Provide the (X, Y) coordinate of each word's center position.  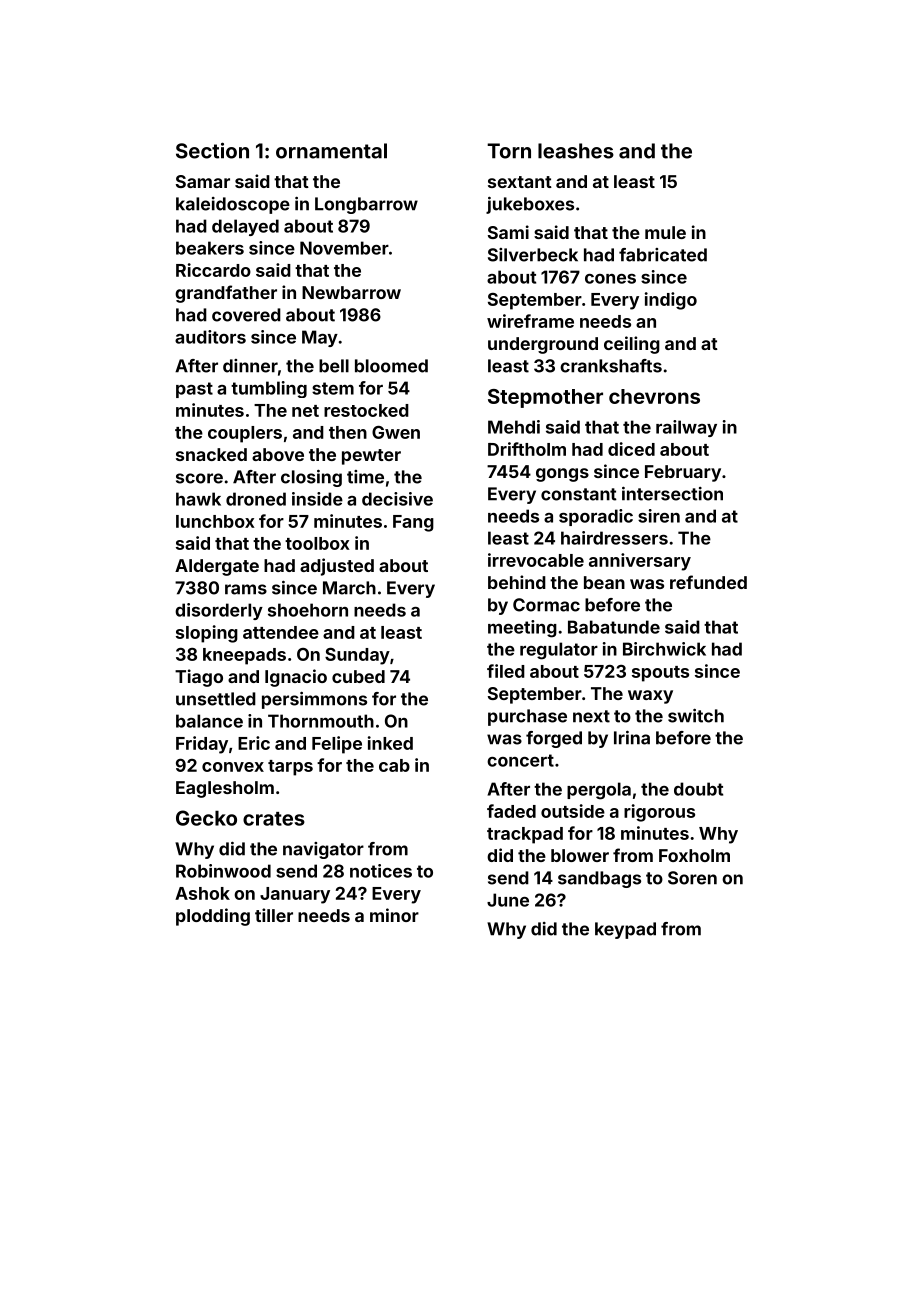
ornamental (331, 151)
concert (520, 760)
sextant (520, 182)
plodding (213, 917)
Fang (413, 523)
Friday (202, 745)
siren (659, 516)
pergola (599, 791)
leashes (576, 151)
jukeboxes (530, 205)
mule (665, 232)
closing (311, 478)
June (508, 900)
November (344, 248)
